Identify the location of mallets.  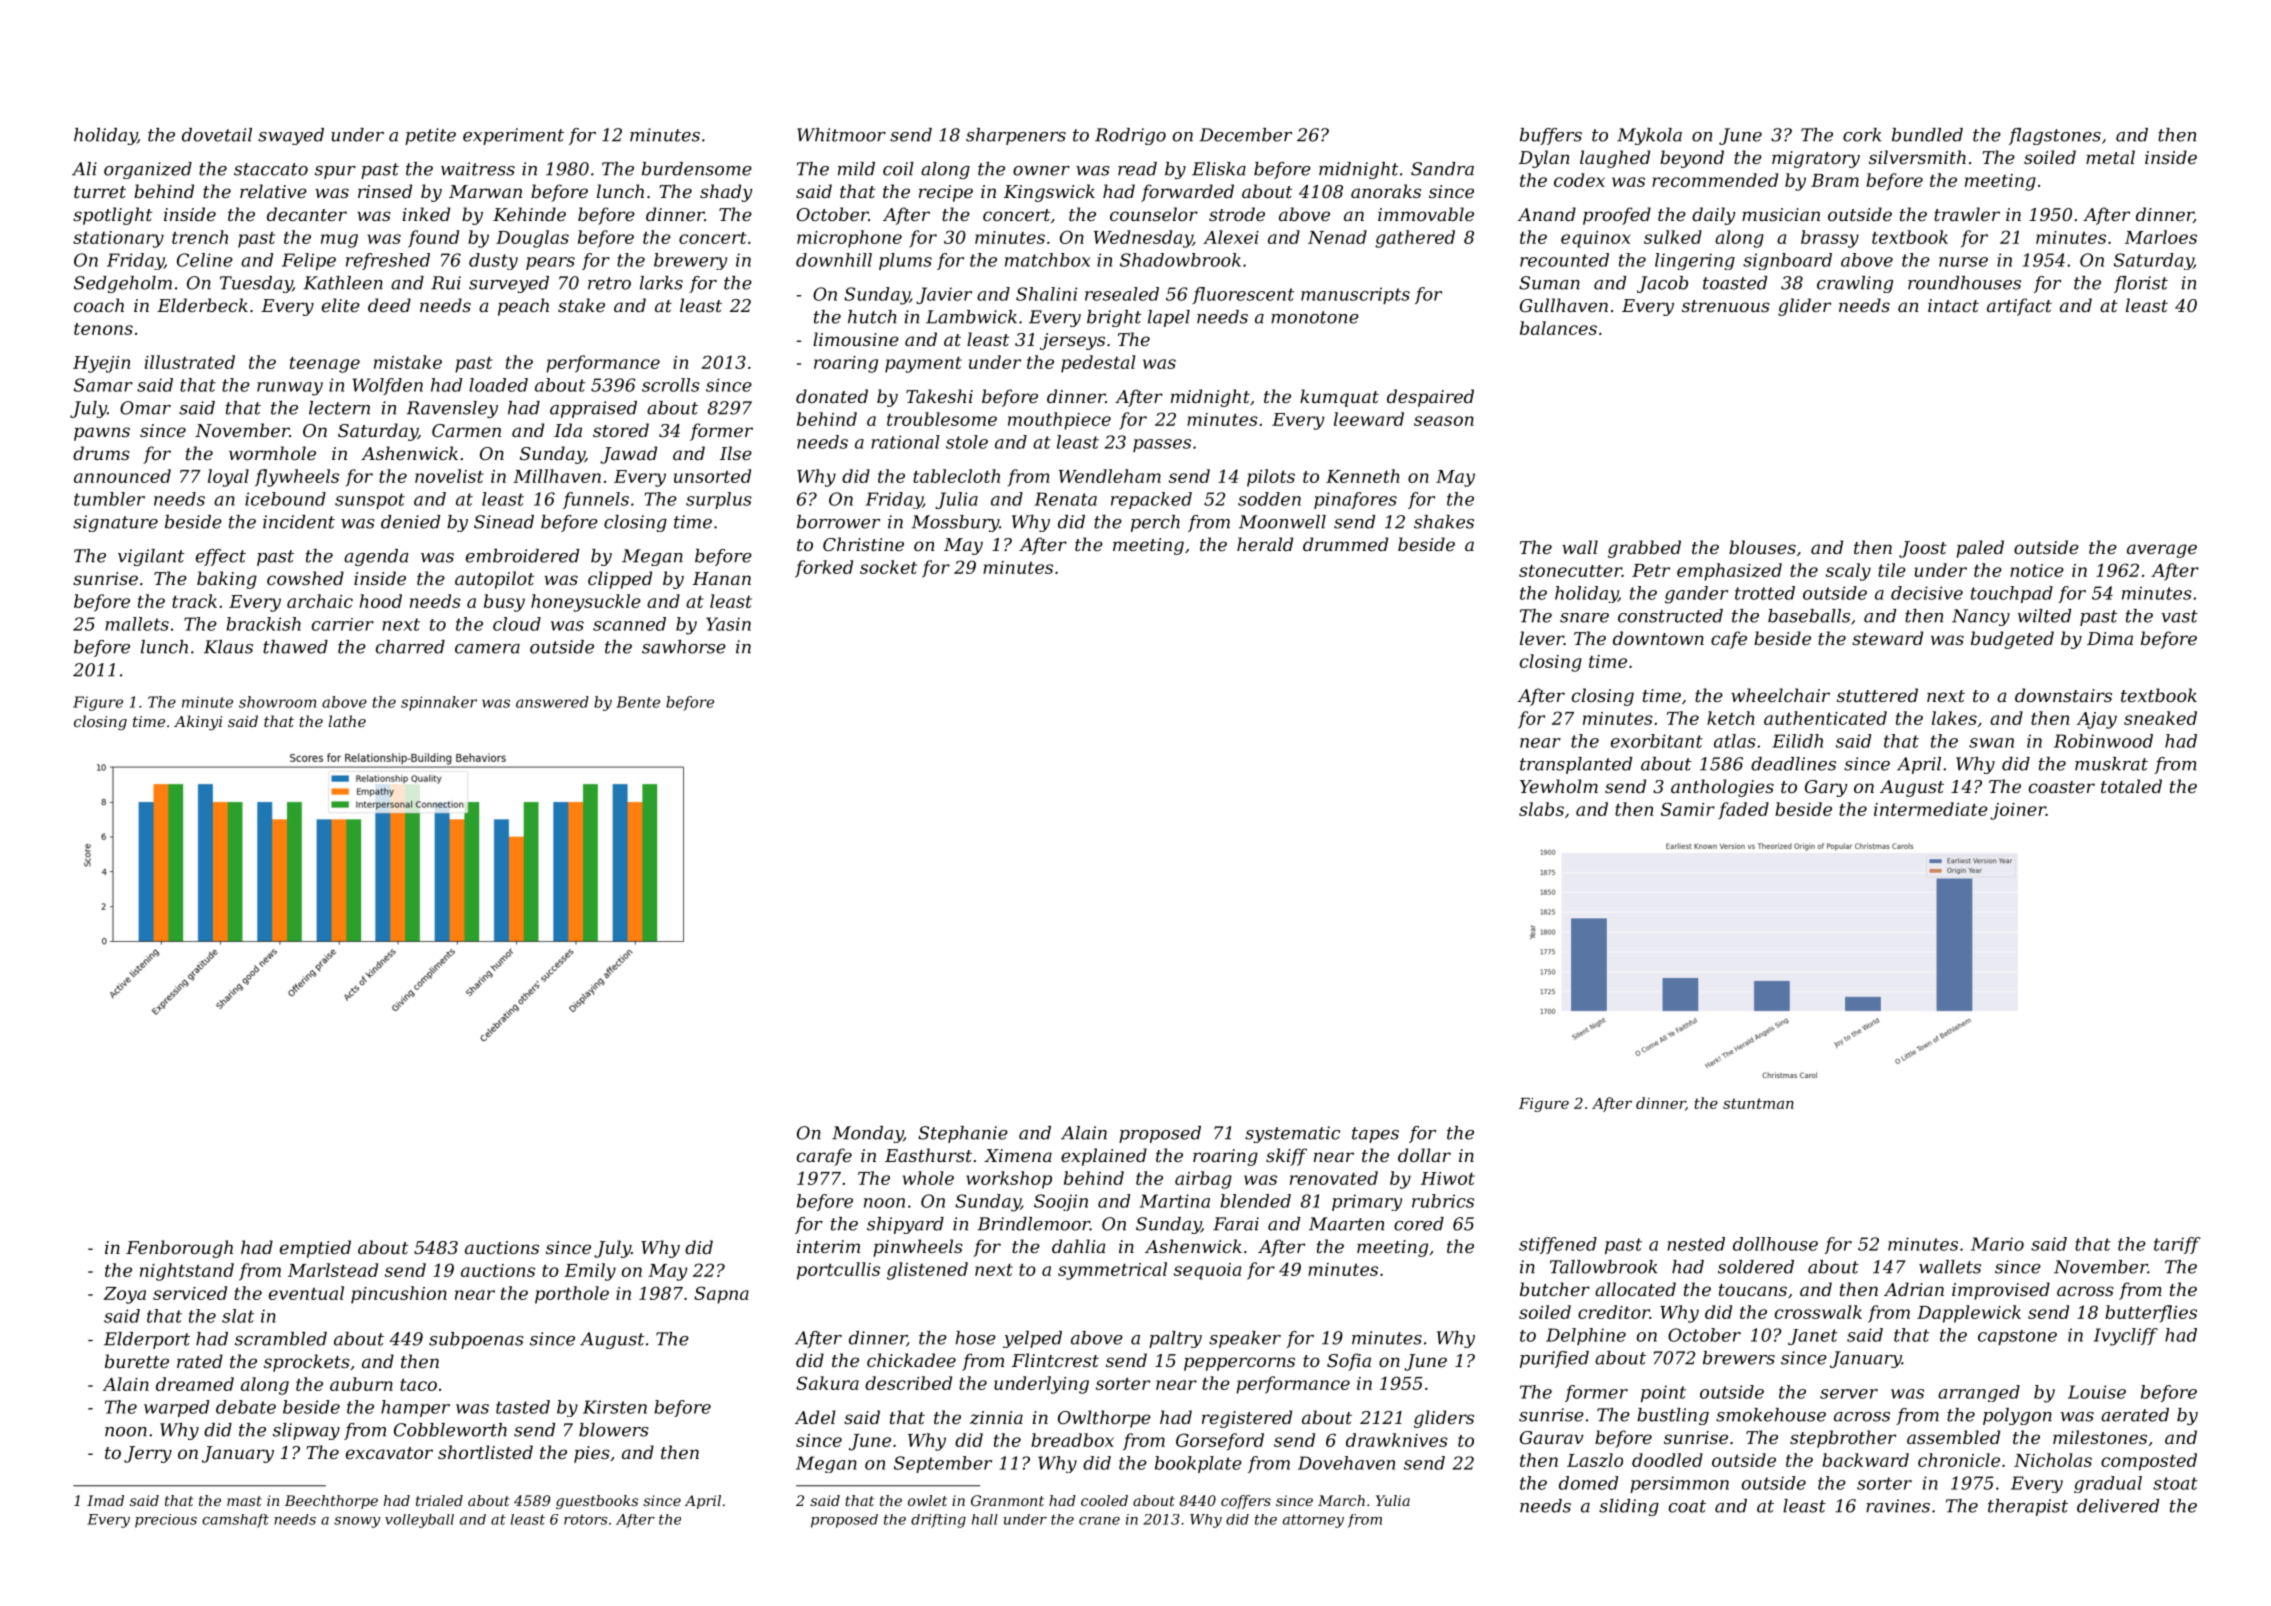
(137, 624).
